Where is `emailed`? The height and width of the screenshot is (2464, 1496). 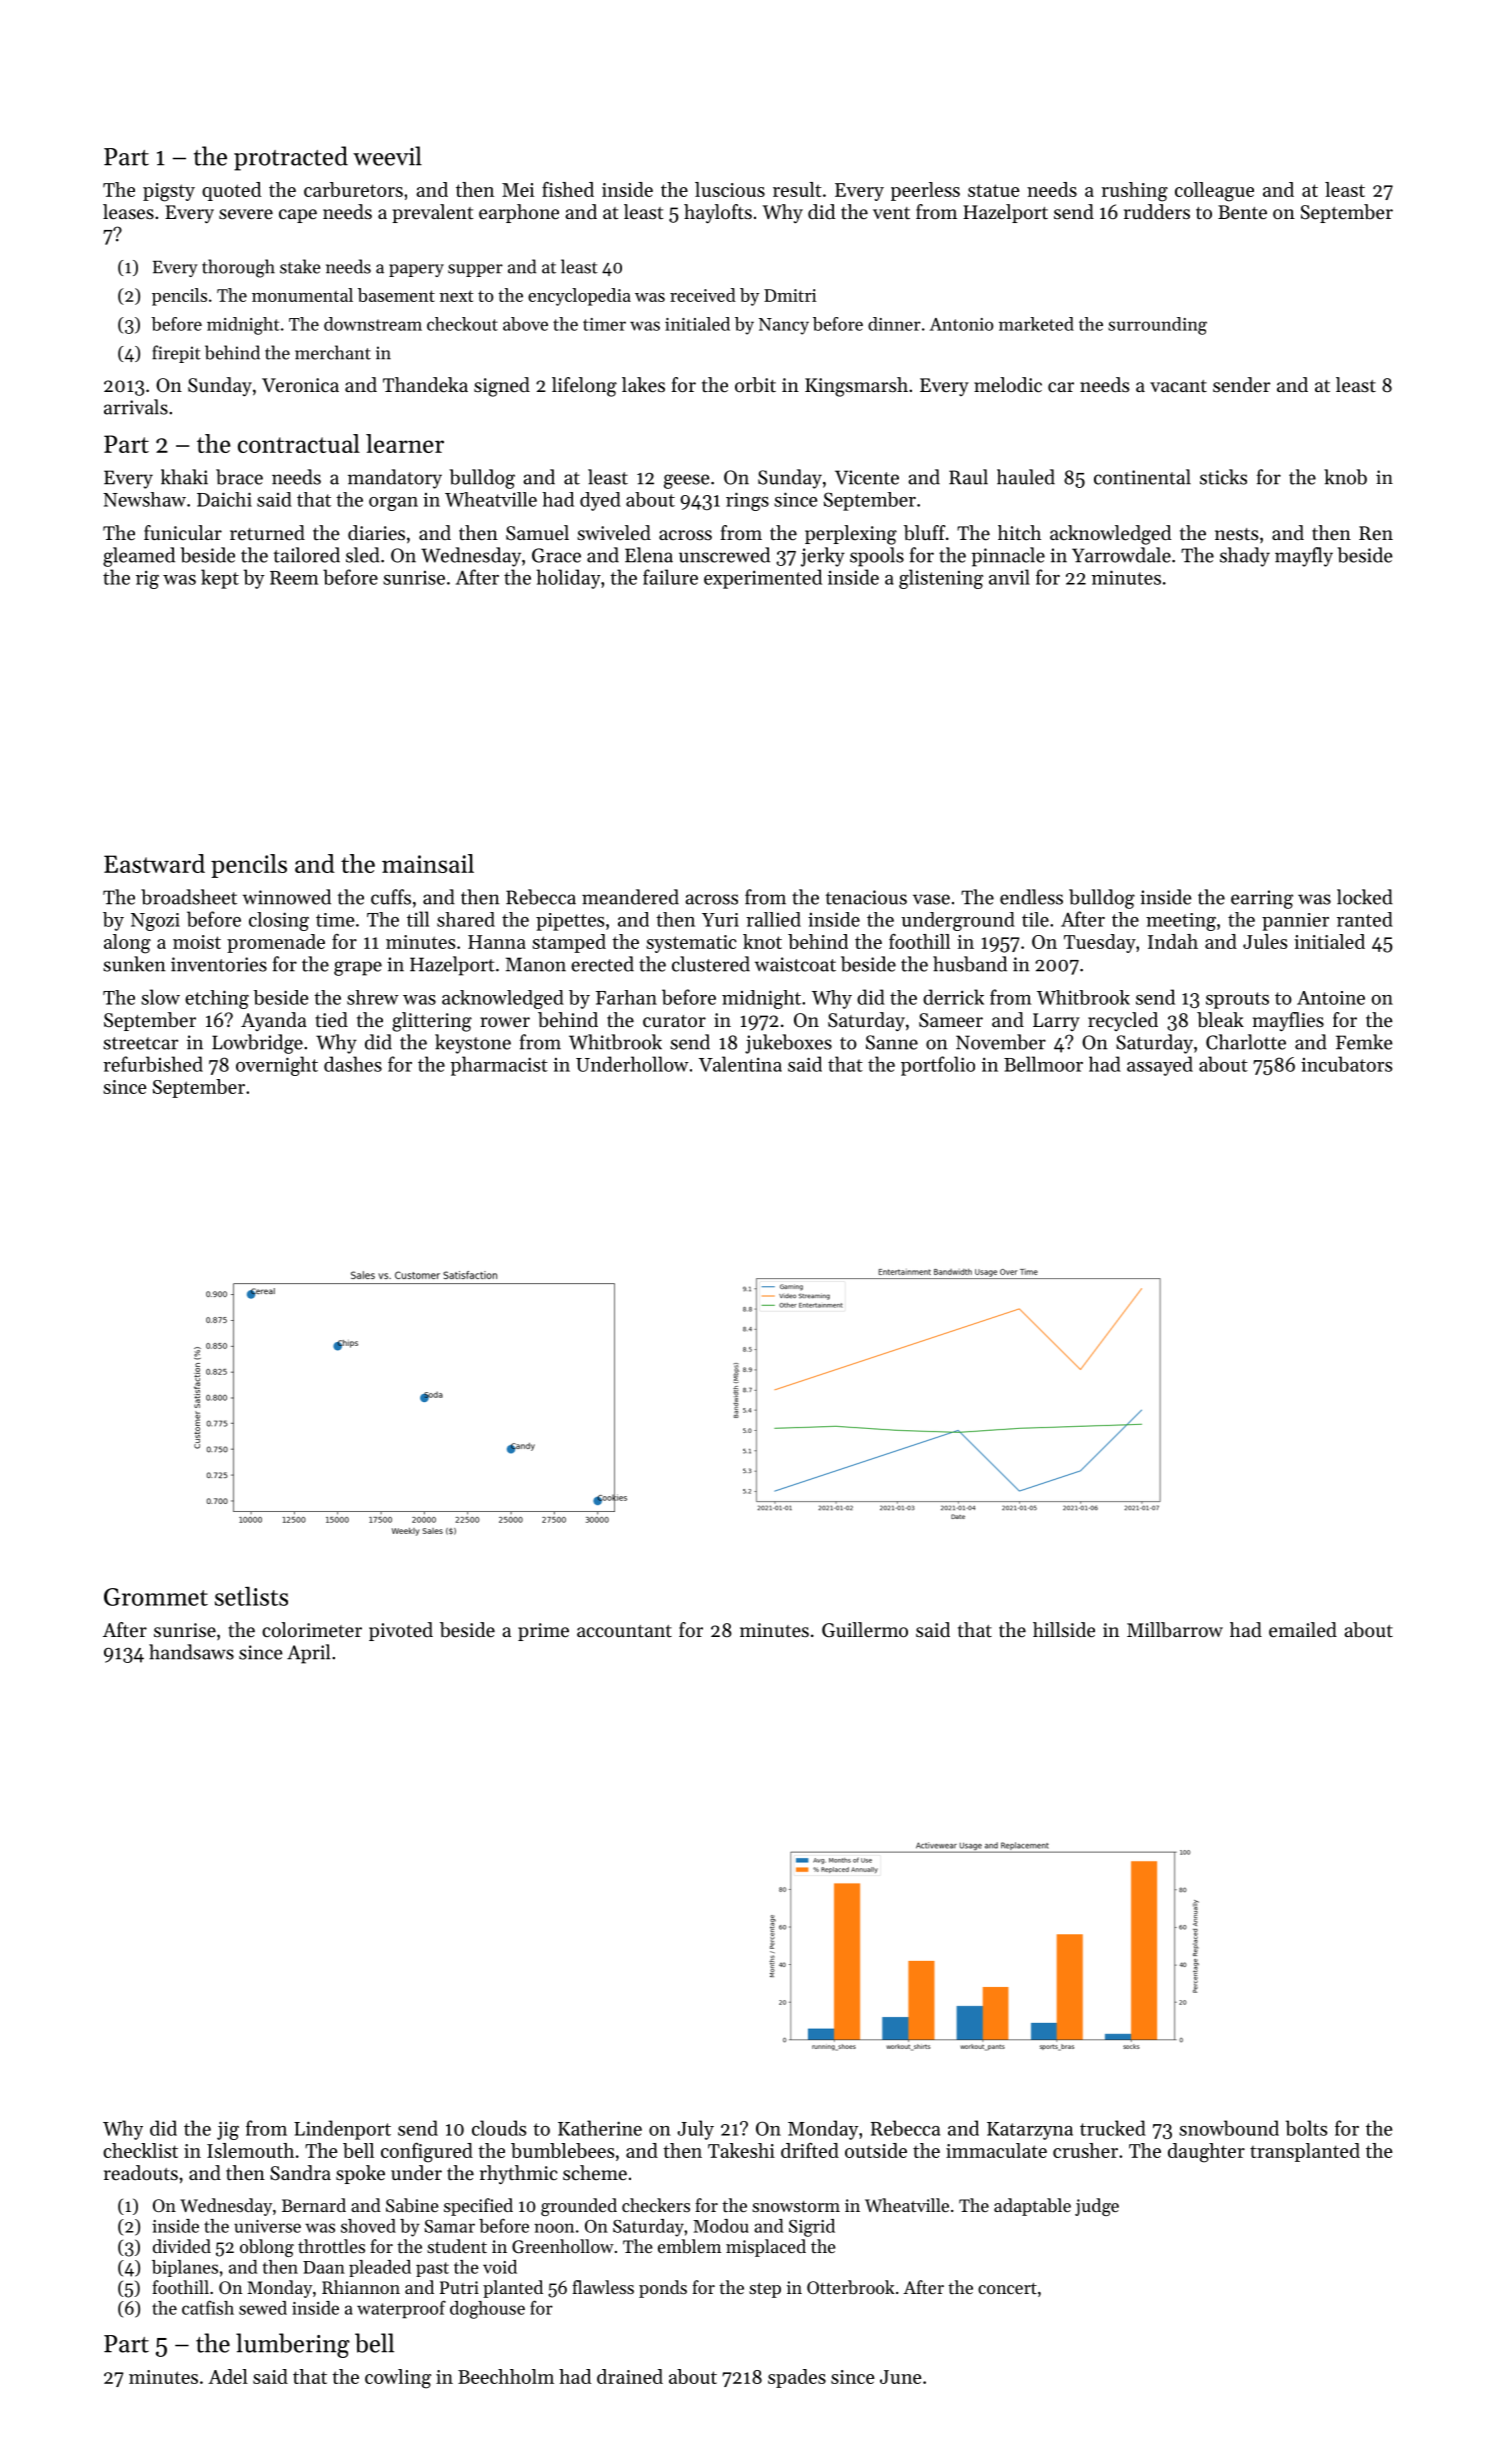 emailed is located at coordinates (1303, 1630).
